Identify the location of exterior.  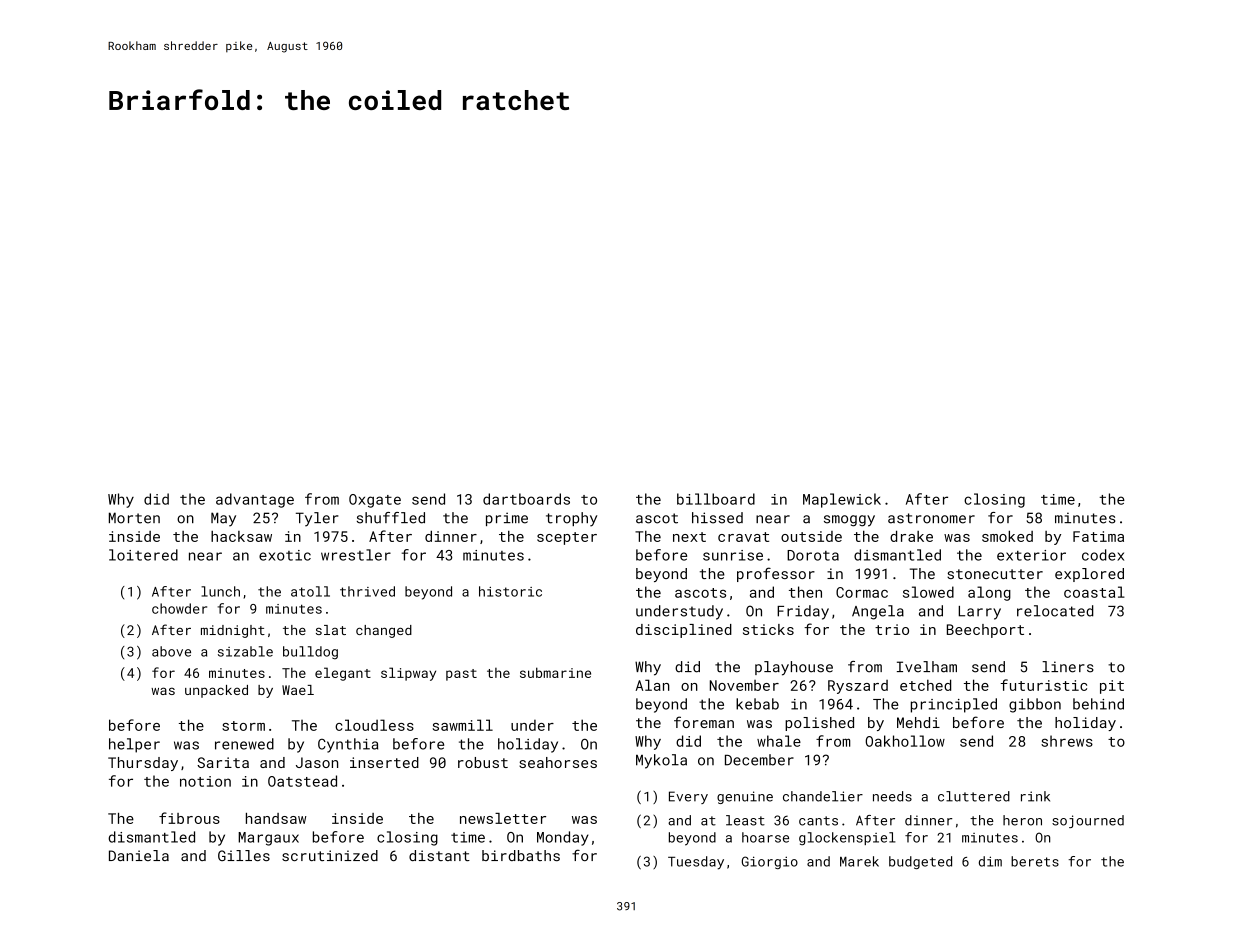
(1031, 555).
